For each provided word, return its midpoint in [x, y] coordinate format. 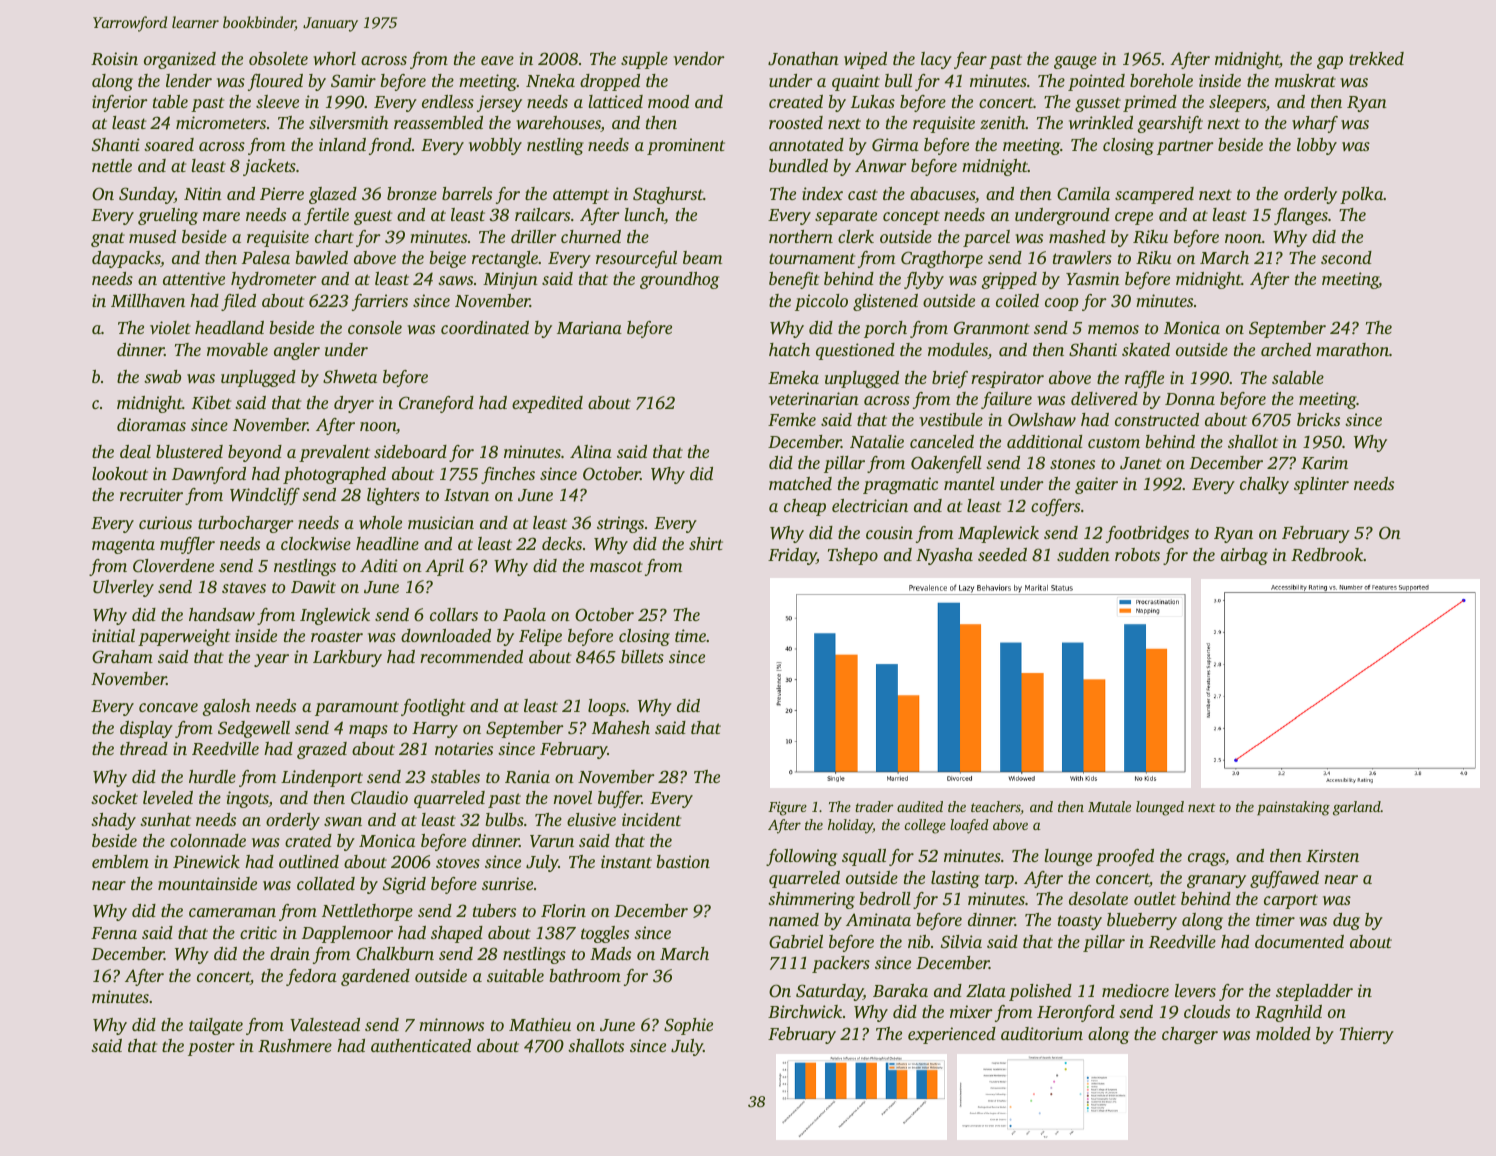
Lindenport [322, 778]
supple [644, 60]
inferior [120, 103]
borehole [1161, 80]
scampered [1154, 195]
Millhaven [148, 300]
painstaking [1293, 808]
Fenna [114, 933]
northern [801, 236]
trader [874, 806]
